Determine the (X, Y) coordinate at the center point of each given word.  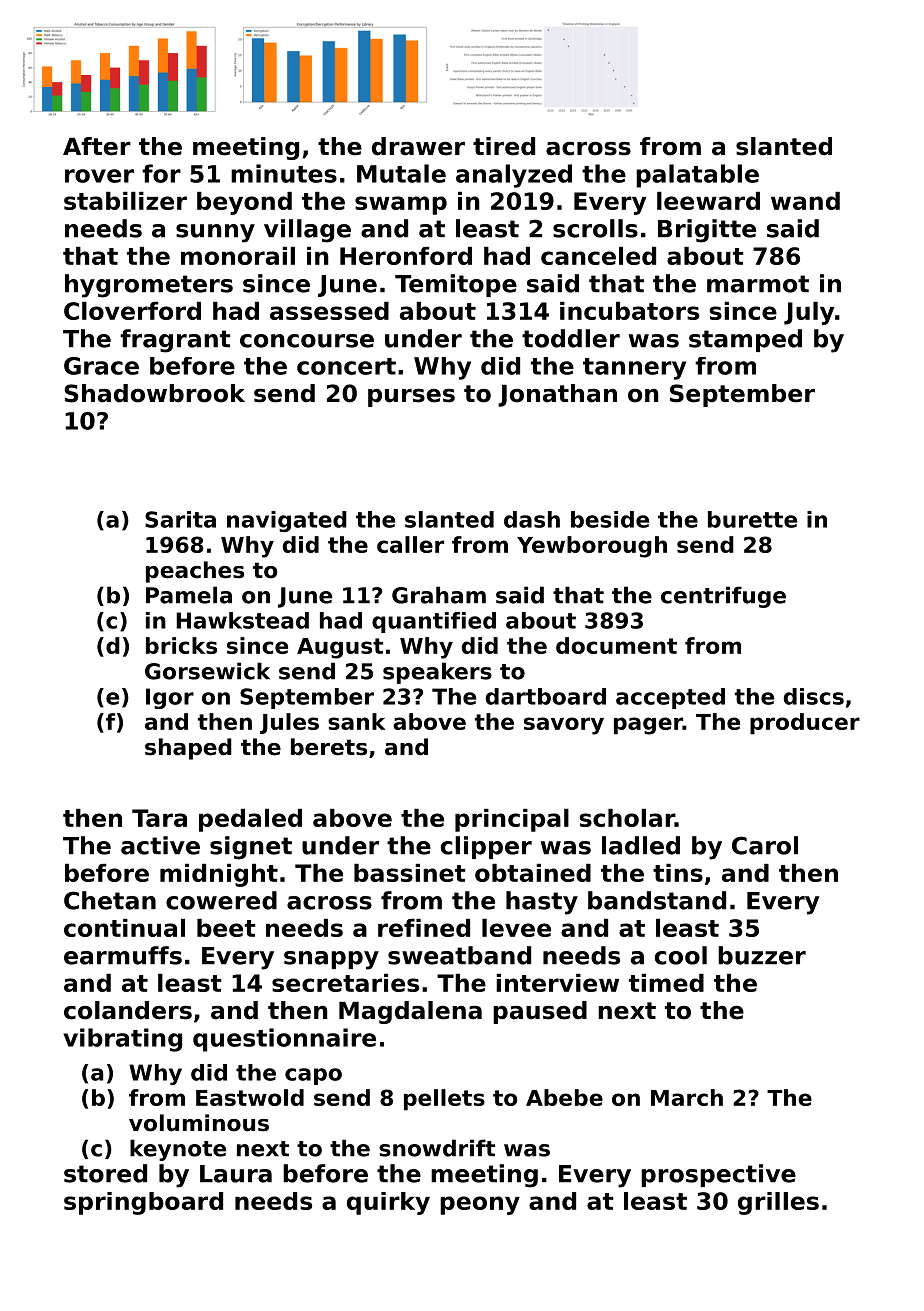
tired (504, 146)
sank (356, 721)
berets (329, 747)
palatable (697, 176)
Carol (765, 845)
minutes (284, 173)
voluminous (199, 1123)
